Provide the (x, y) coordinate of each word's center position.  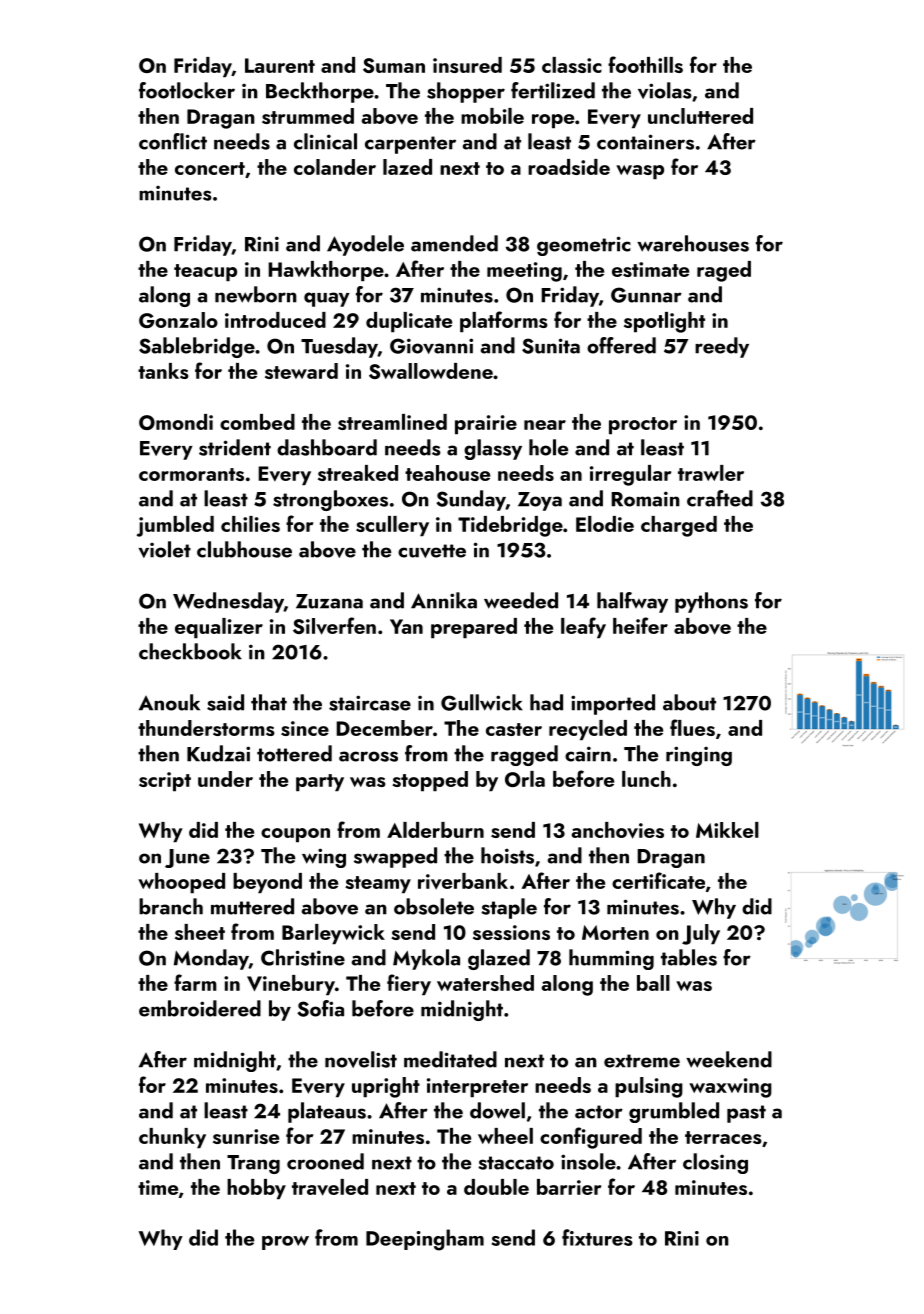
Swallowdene (431, 371)
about (689, 702)
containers (645, 142)
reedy (722, 347)
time (158, 1187)
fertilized (553, 90)
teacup (205, 272)
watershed (485, 983)
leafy (583, 627)
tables (689, 957)
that (269, 702)
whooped (181, 883)
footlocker (187, 90)
